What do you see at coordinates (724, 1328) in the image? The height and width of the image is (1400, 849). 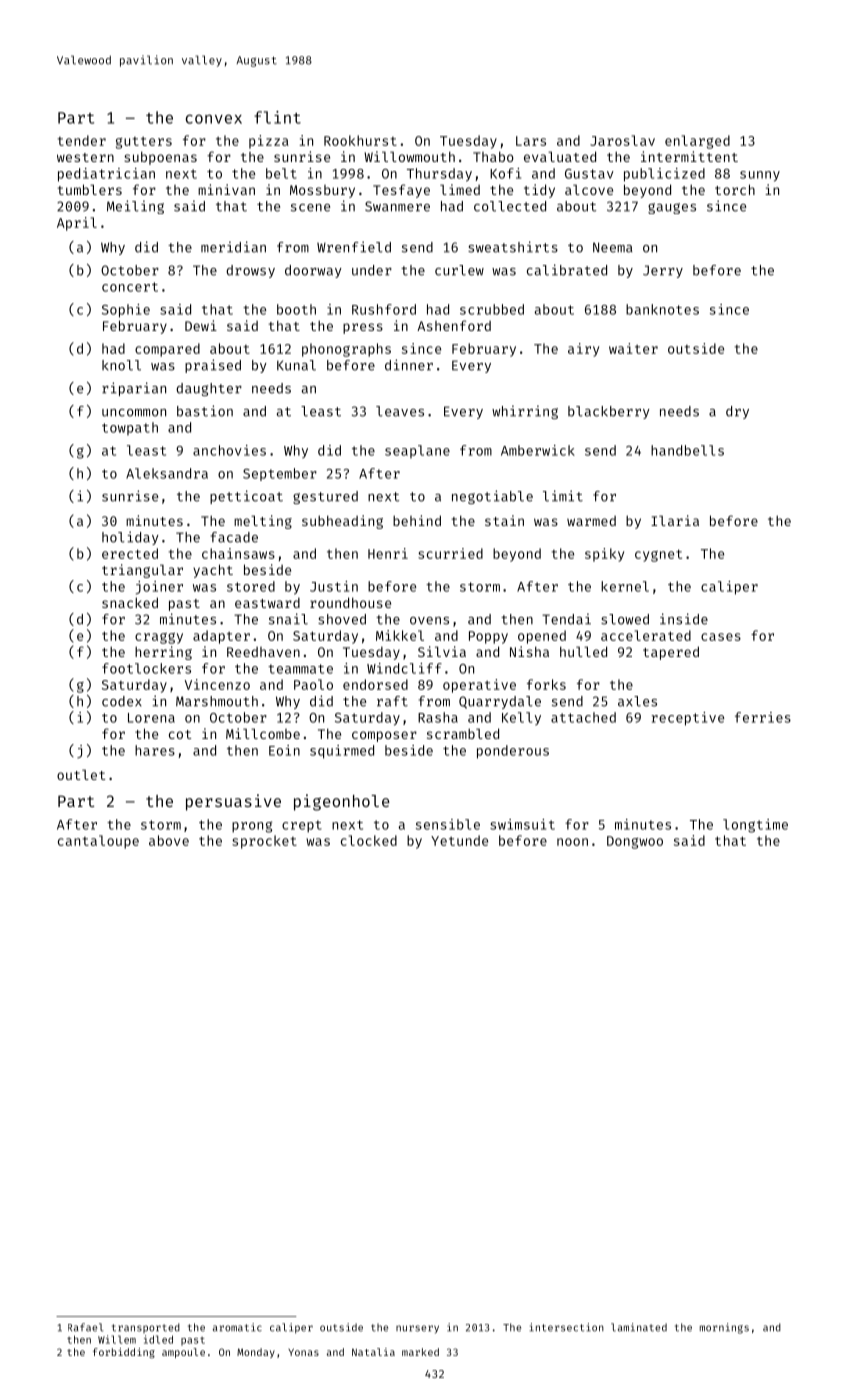 I see `mornings` at bounding box center [724, 1328].
